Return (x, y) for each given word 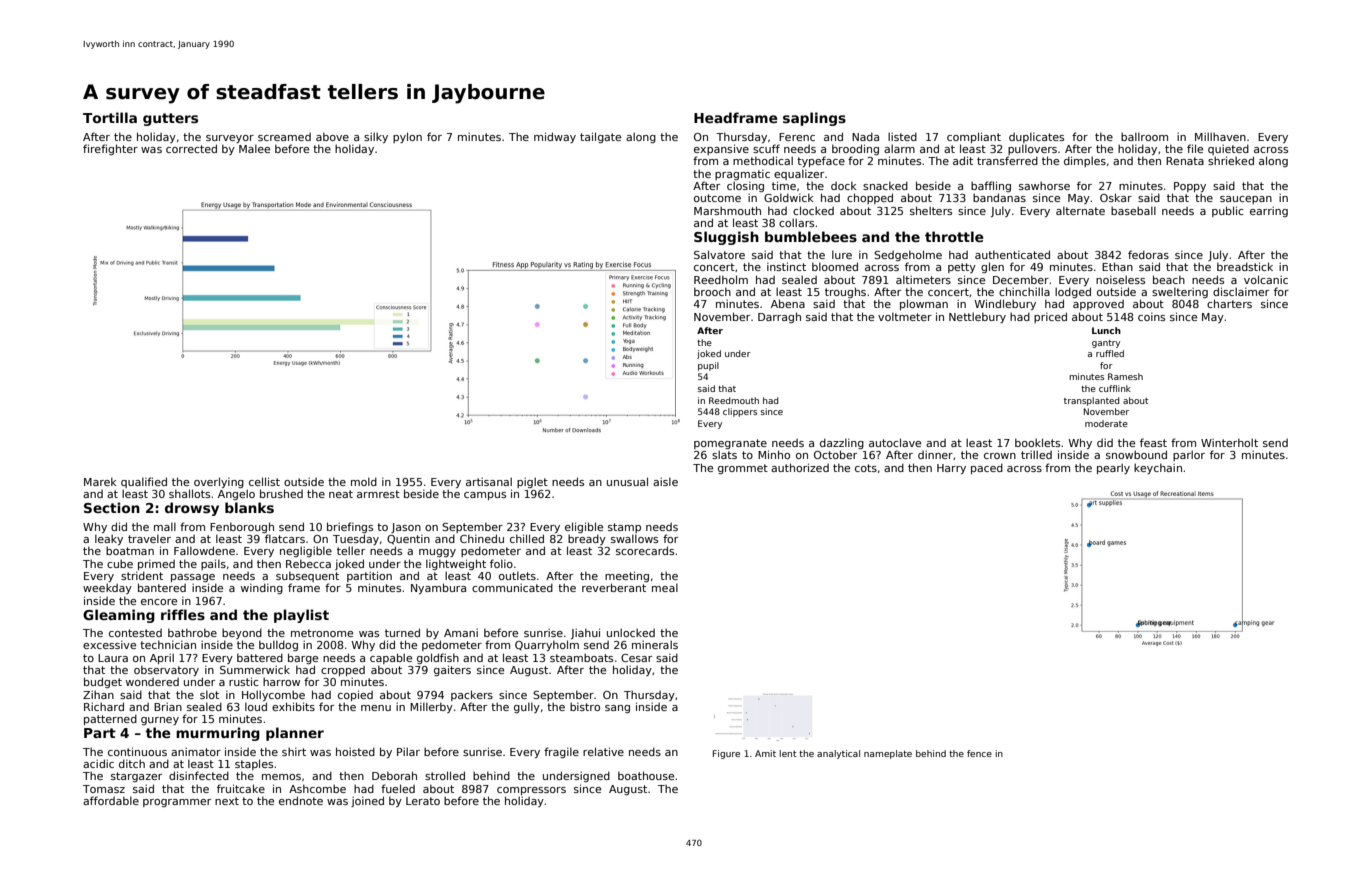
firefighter (110, 149)
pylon (407, 137)
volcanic (1266, 279)
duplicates (1036, 137)
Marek (100, 481)
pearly (1113, 468)
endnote (301, 800)
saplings (814, 119)
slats (724, 454)
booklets (1037, 442)
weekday (107, 588)
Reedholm (721, 279)
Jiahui (585, 633)
